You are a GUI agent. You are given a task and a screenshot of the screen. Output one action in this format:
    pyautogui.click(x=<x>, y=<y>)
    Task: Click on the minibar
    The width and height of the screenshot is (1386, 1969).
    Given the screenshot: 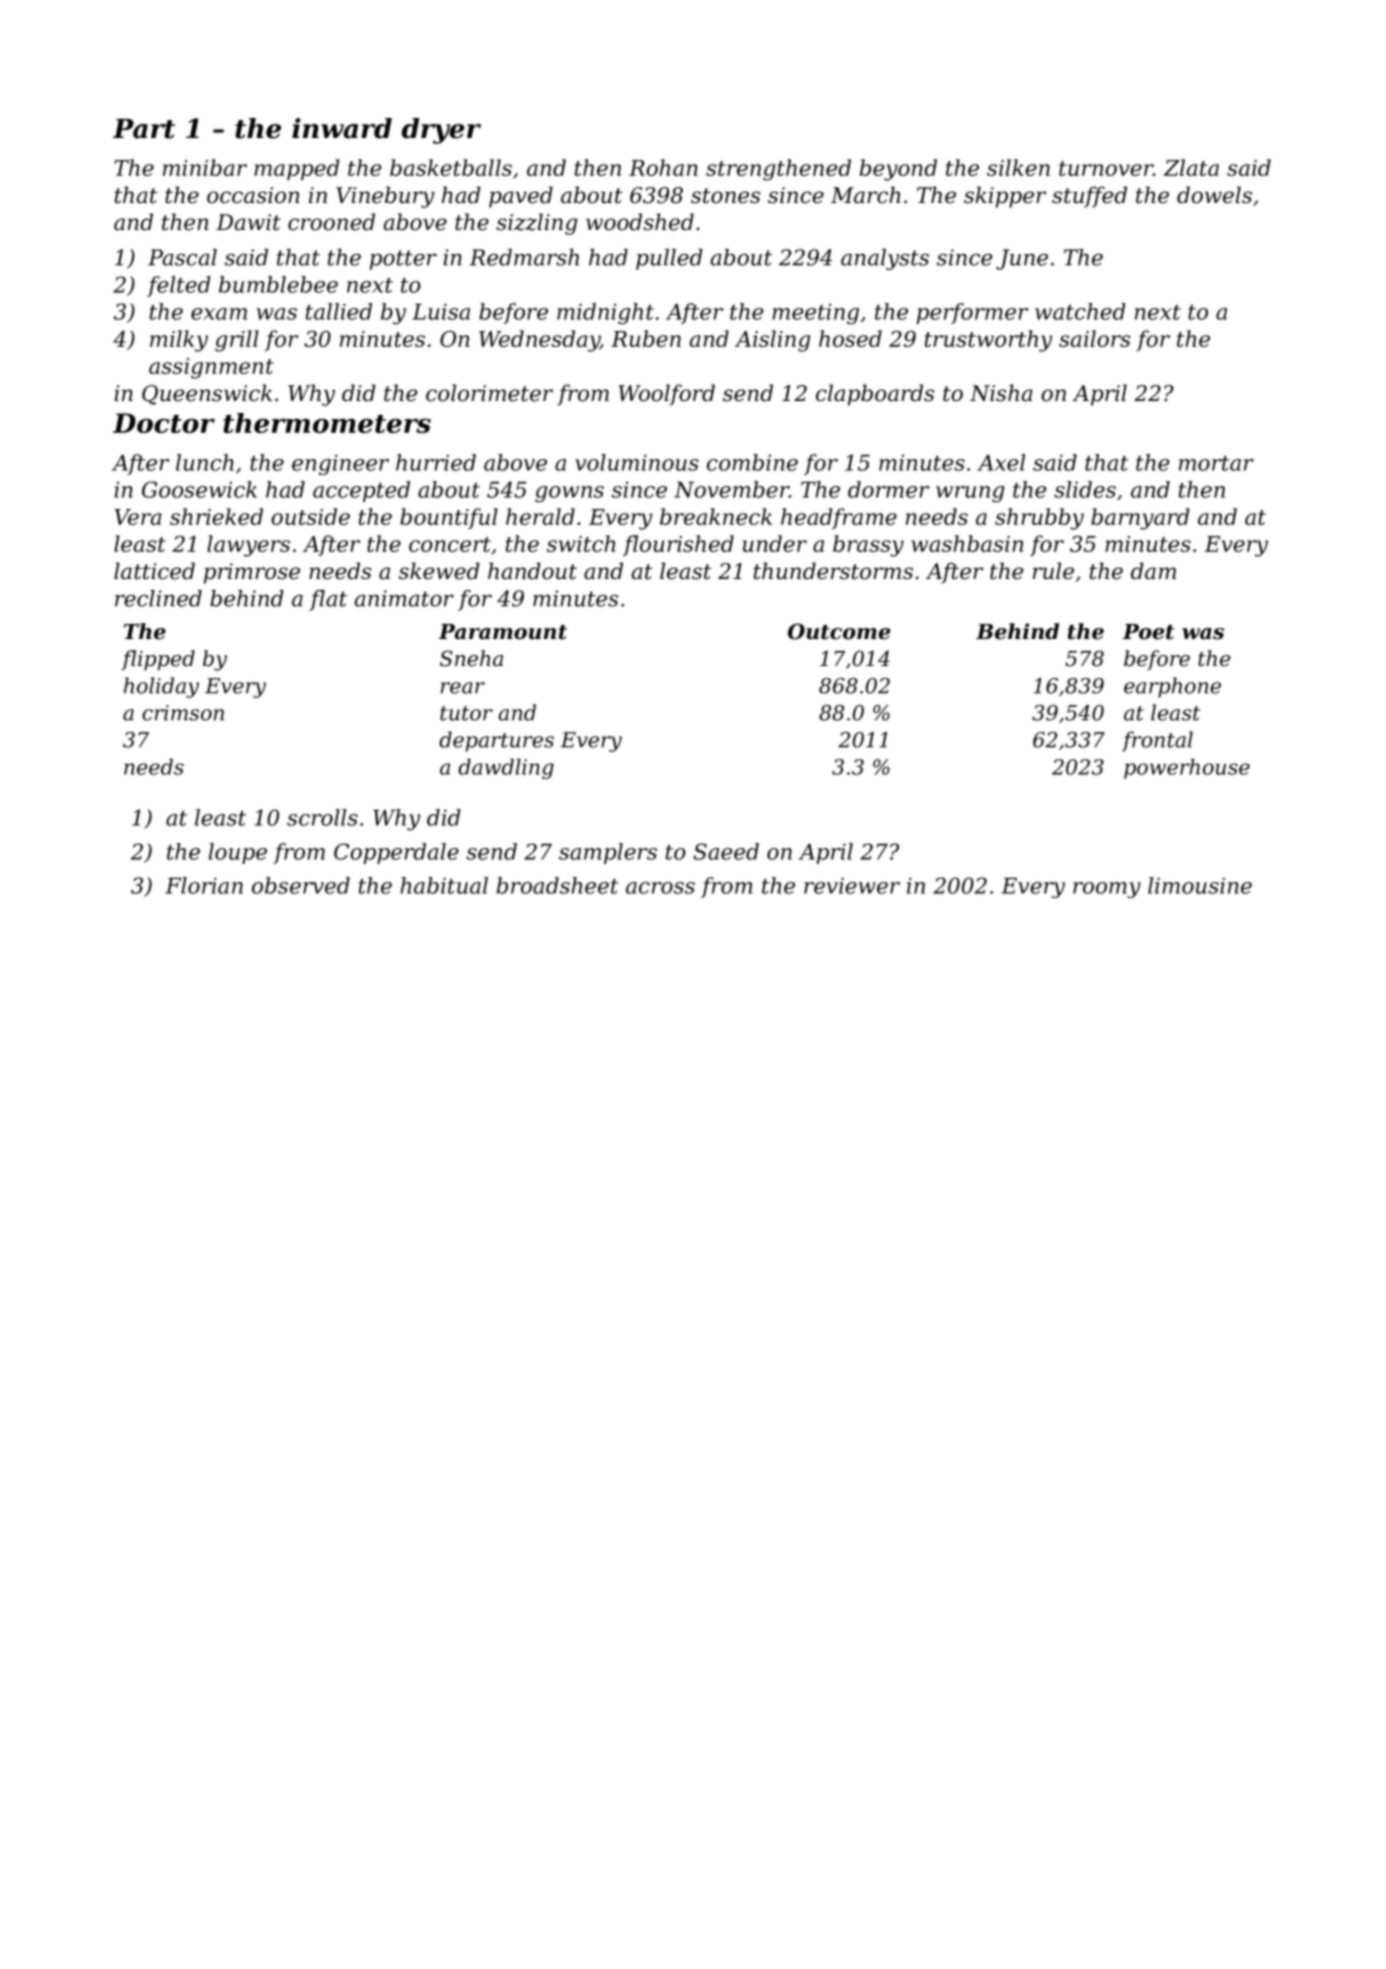 What is the action you would take?
    pyautogui.click(x=205, y=167)
